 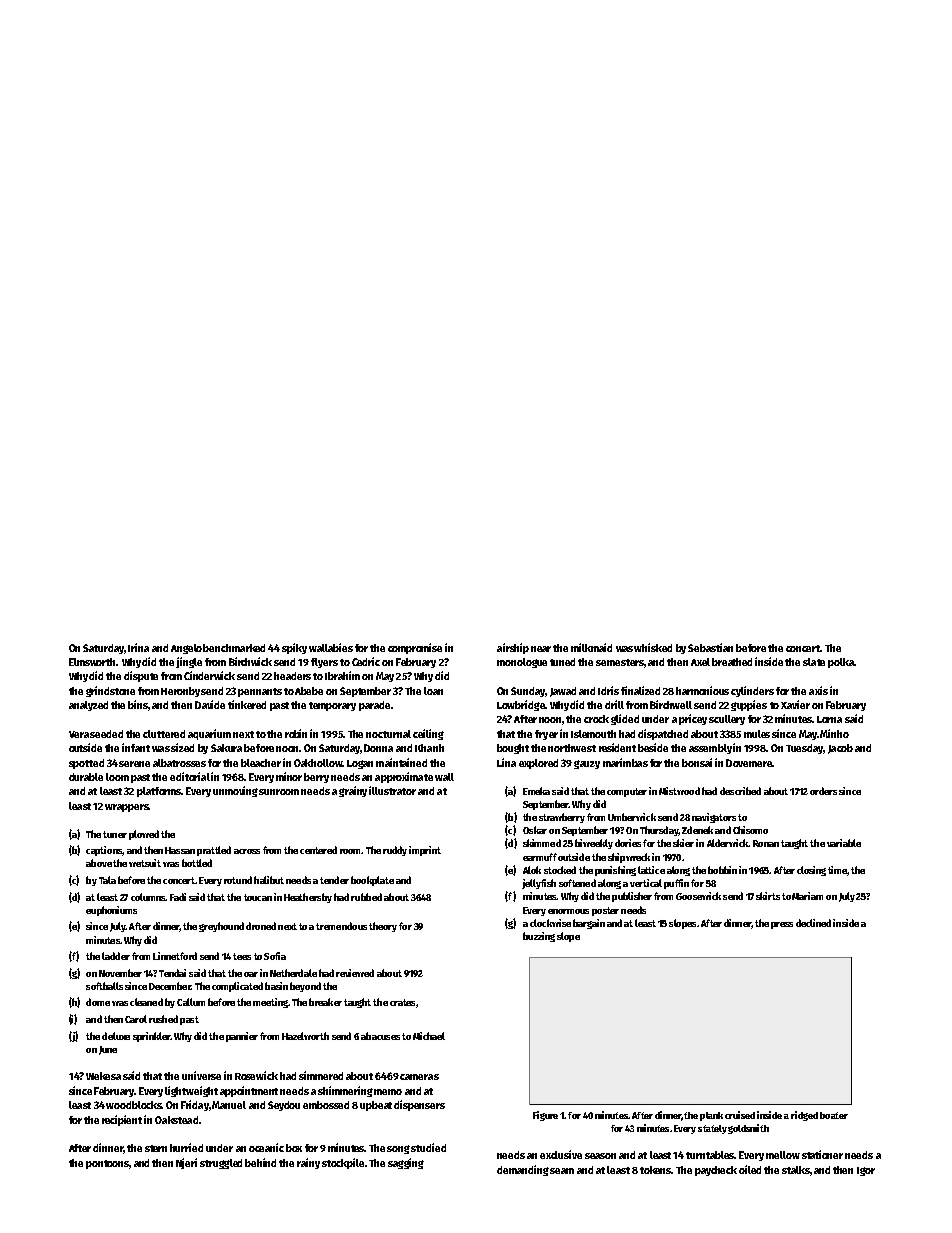 What do you see at coordinates (523, 1170) in the screenshot?
I see `demanding` at bounding box center [523, 1170].
